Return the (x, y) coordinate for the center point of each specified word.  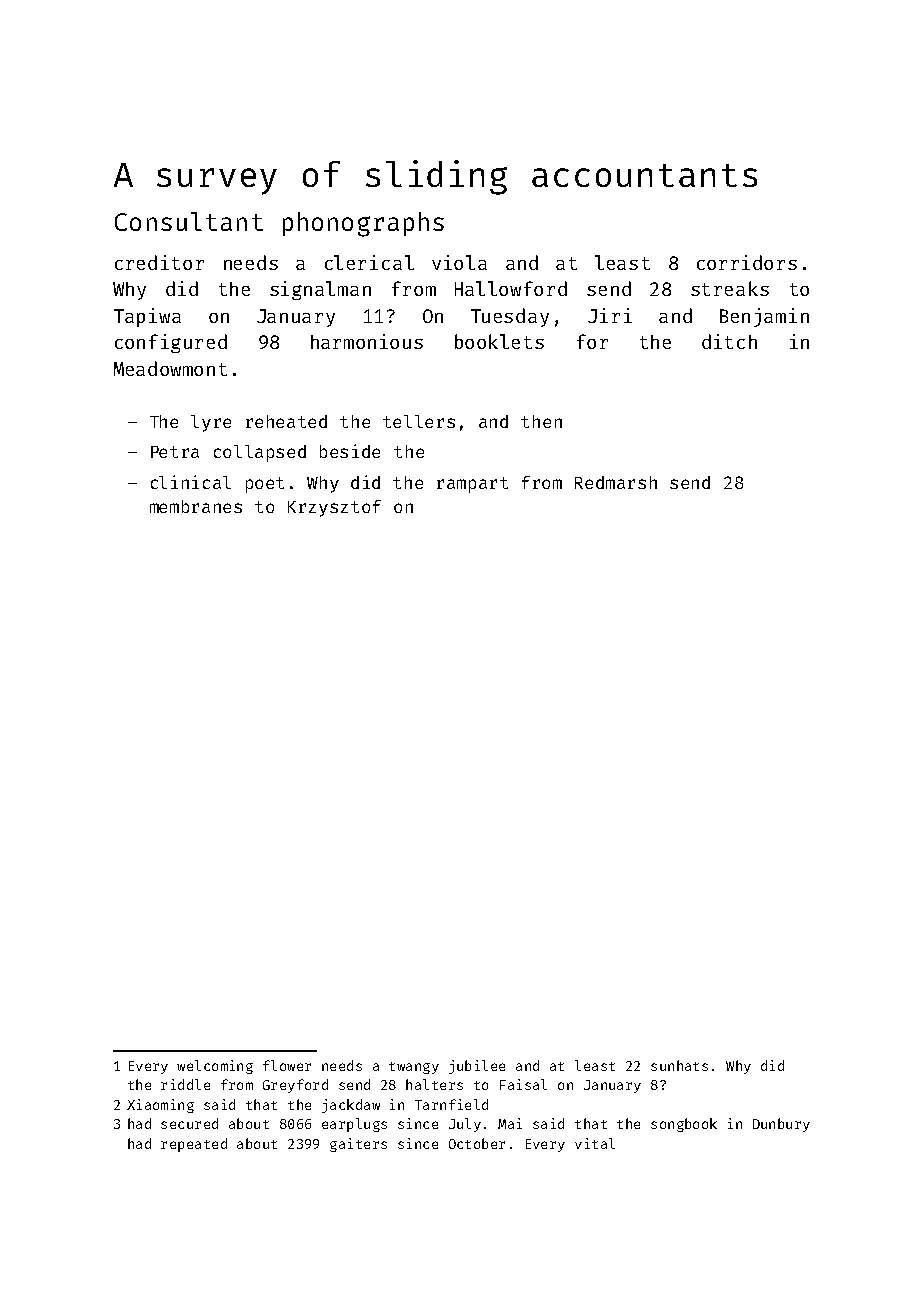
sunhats (679, 1065)
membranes (196, 506)
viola (459, 262)
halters (434, 1084)
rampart (472, 485)
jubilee (477, 1067)
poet (265, 485)
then (541, 421)
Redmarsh (616, 482)
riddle (185, 1084)
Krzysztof (334, 508)
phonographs (363, 224)
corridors (747, 262)
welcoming (215, 1067)
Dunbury (781, 1125)
